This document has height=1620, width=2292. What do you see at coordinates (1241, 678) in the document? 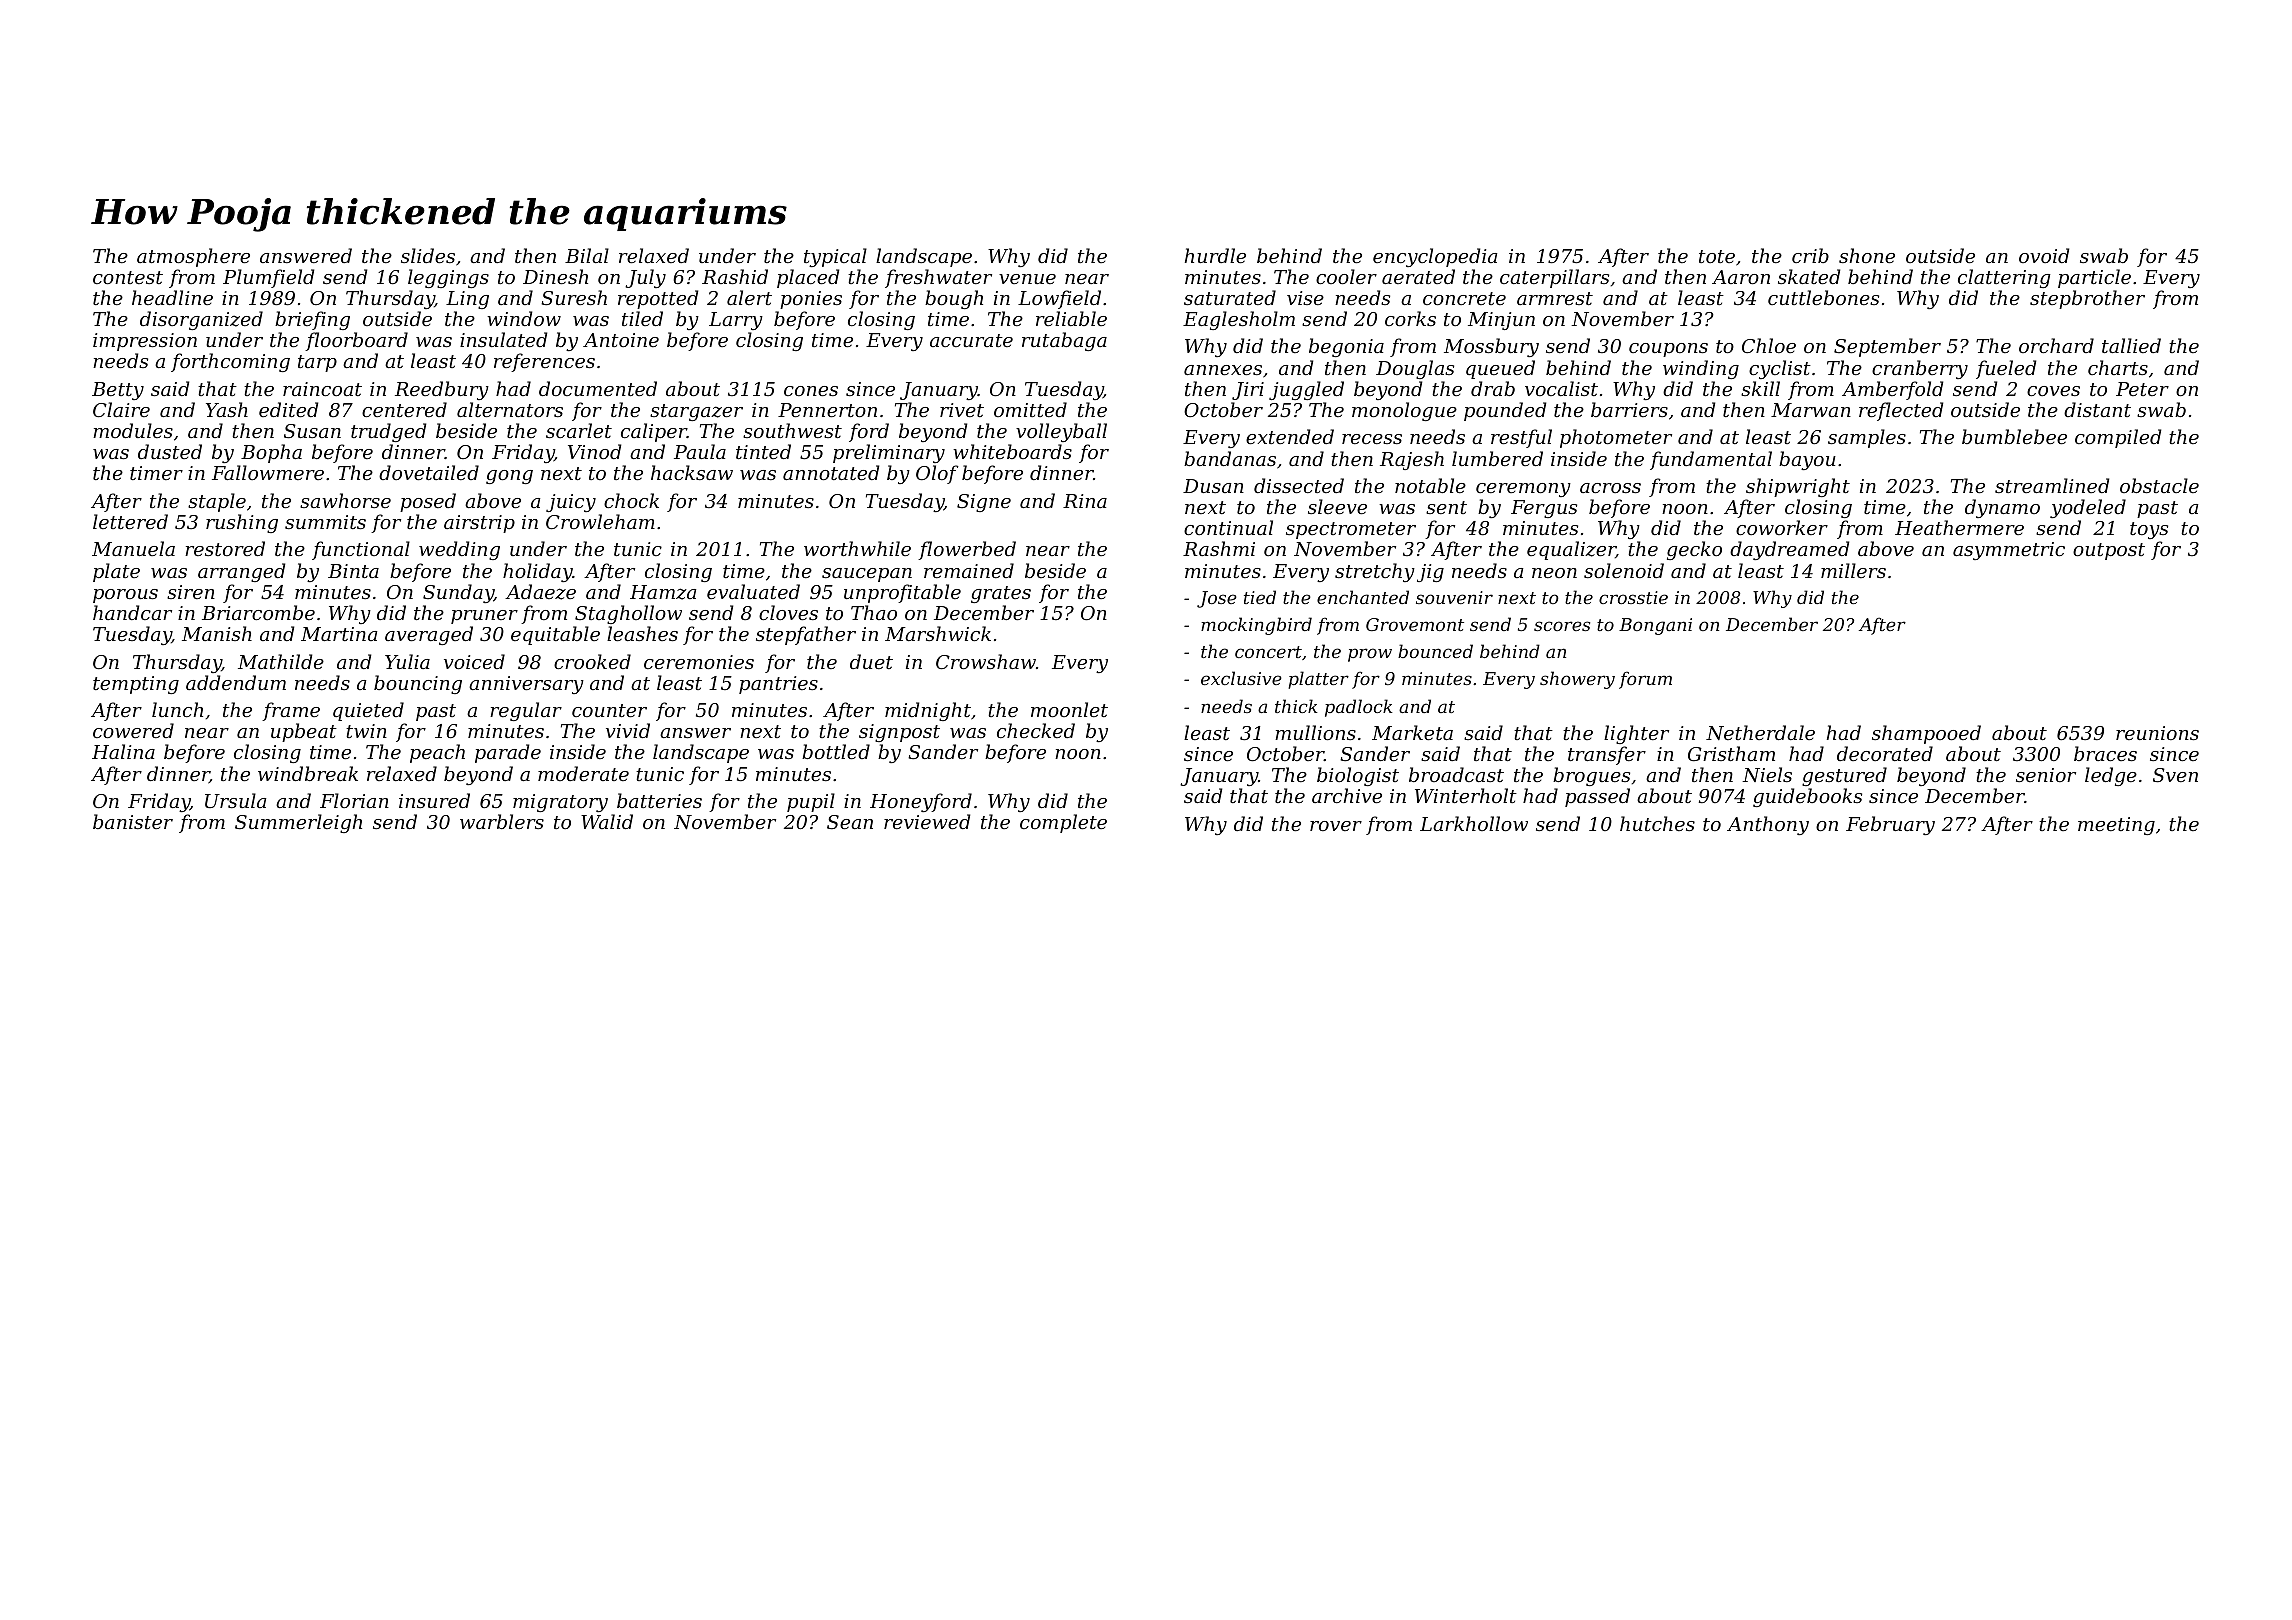
I see `exclusive` at bounding box center [1241, 678].
